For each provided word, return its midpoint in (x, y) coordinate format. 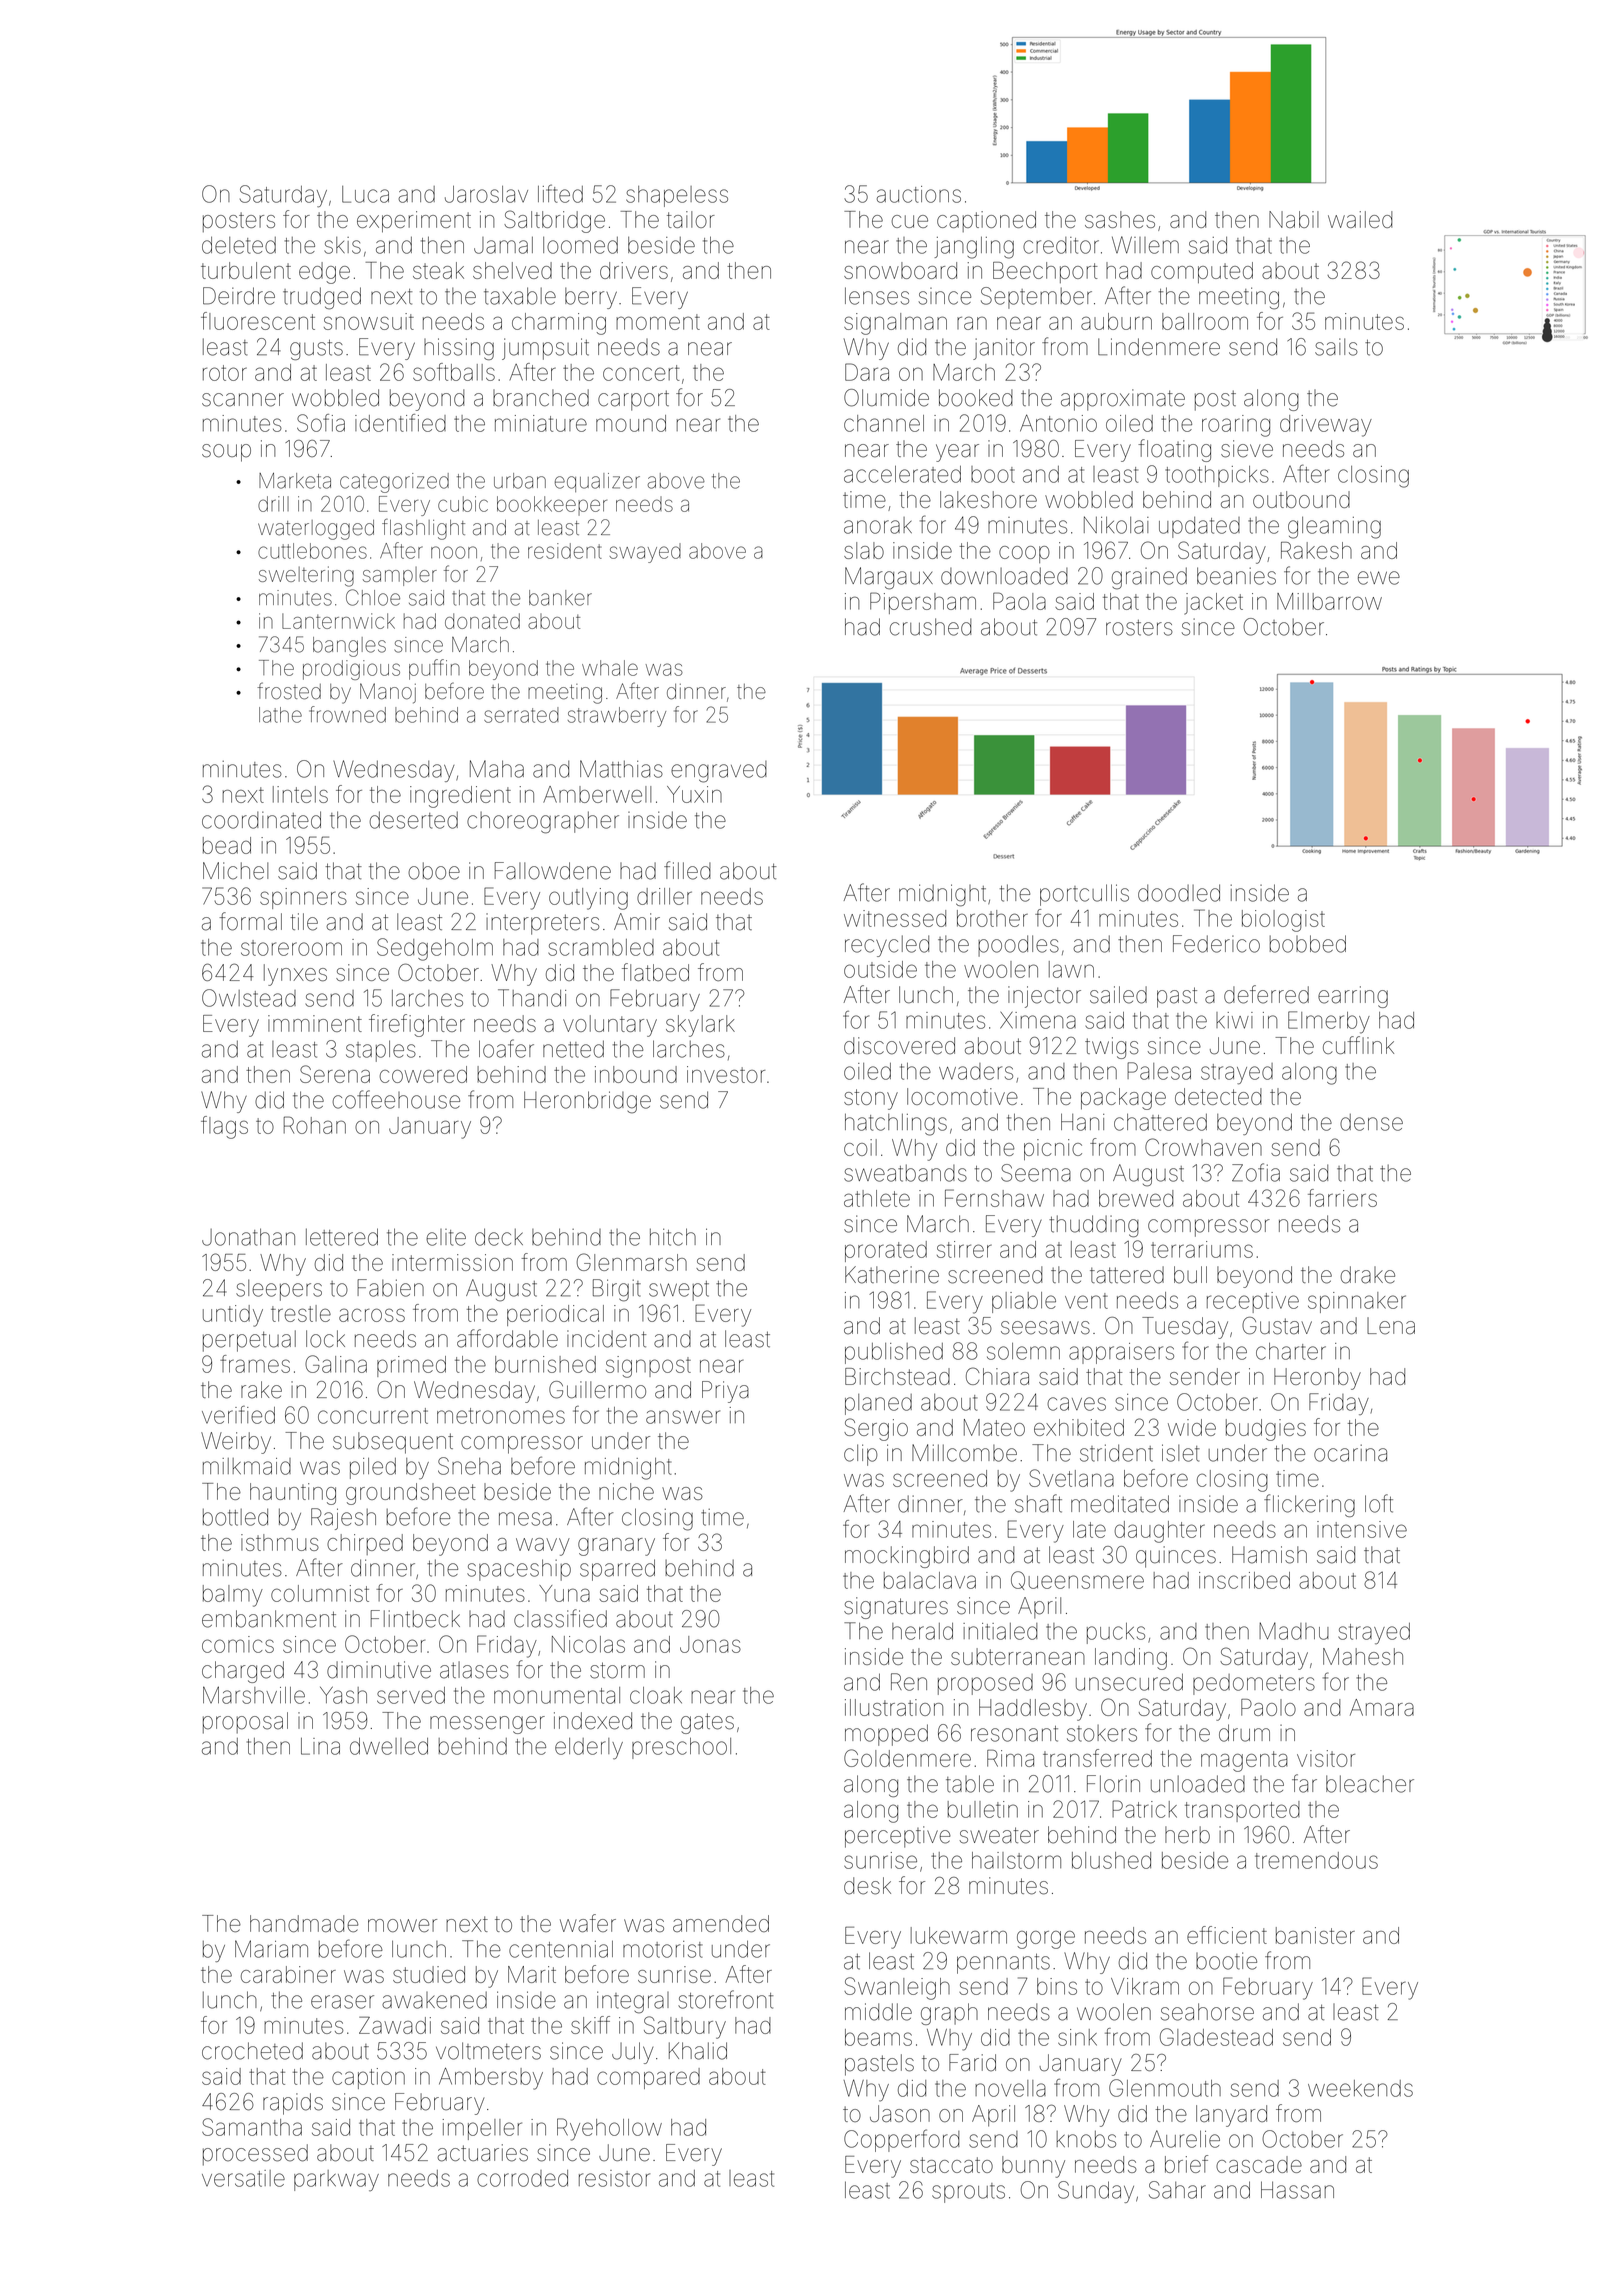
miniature (541, 423)
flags (224, 1127)
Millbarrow (1329, 601)
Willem (1145, 245)
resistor (614, 2178)
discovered (899, 1046)
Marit (532, 1974)
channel (884, 423)
